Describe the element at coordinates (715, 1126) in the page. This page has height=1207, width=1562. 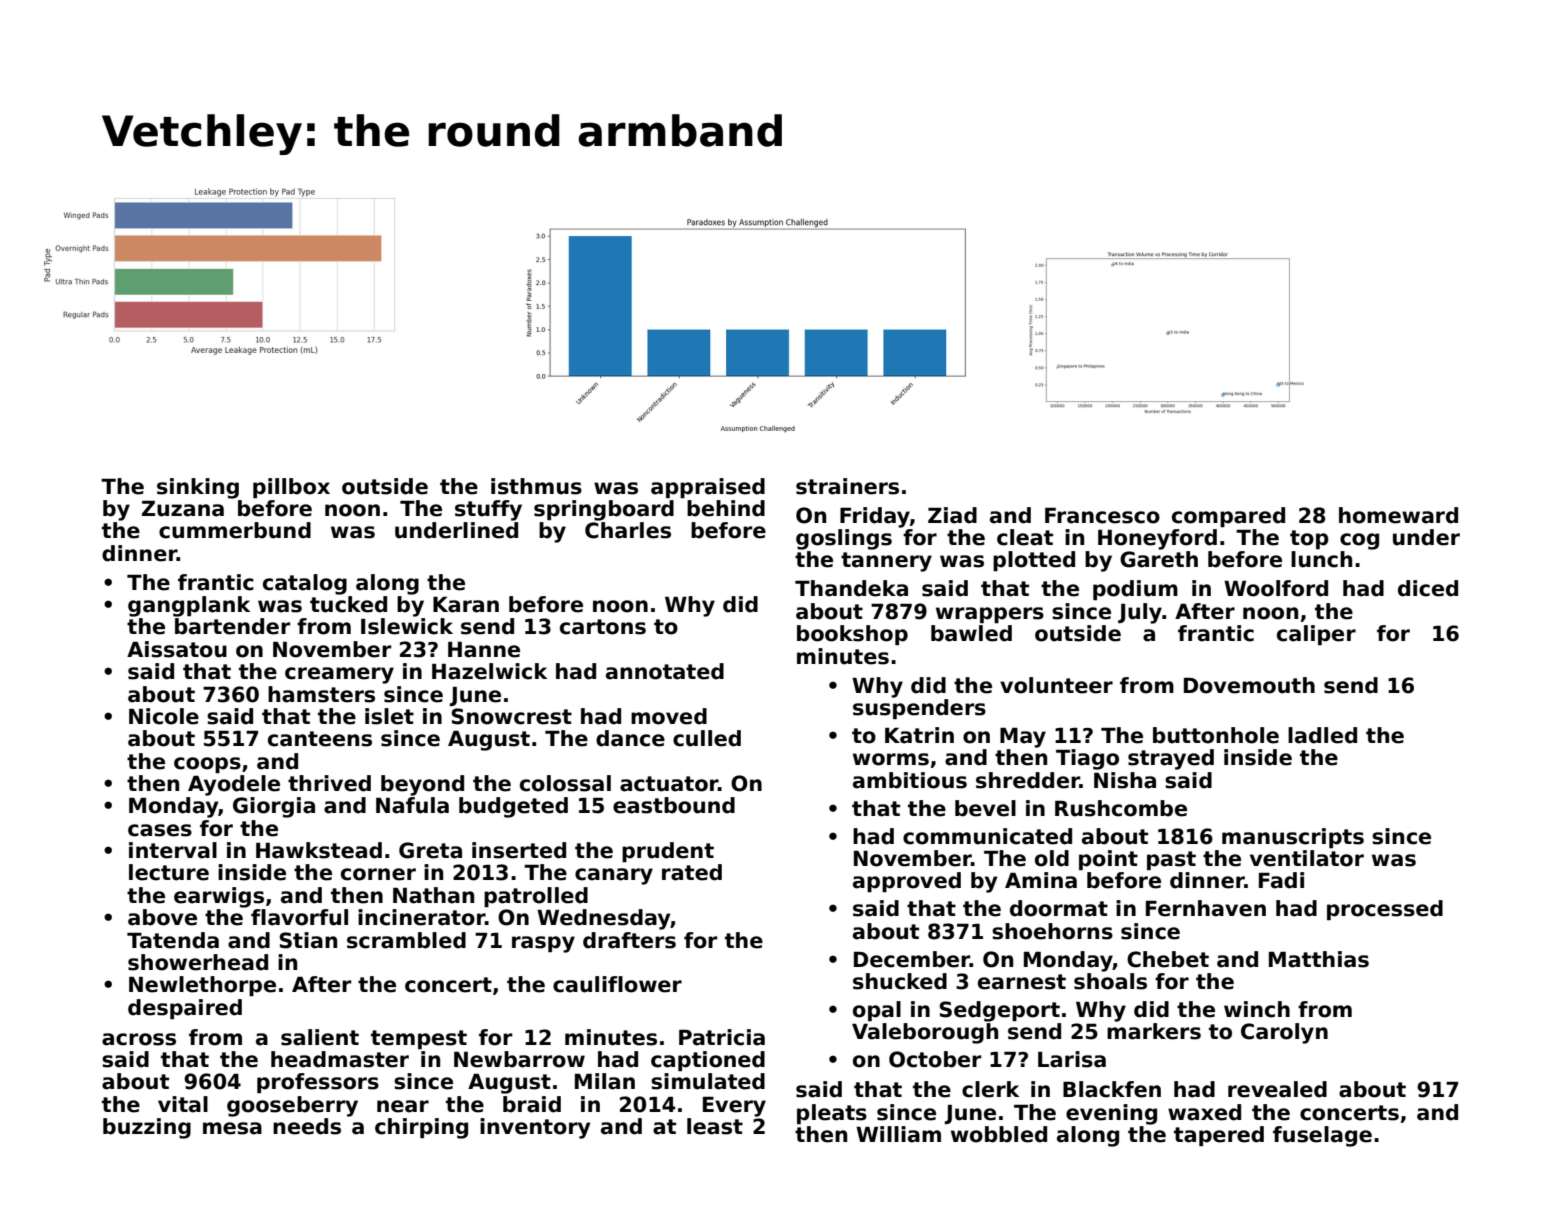
I see `least` at that location.
